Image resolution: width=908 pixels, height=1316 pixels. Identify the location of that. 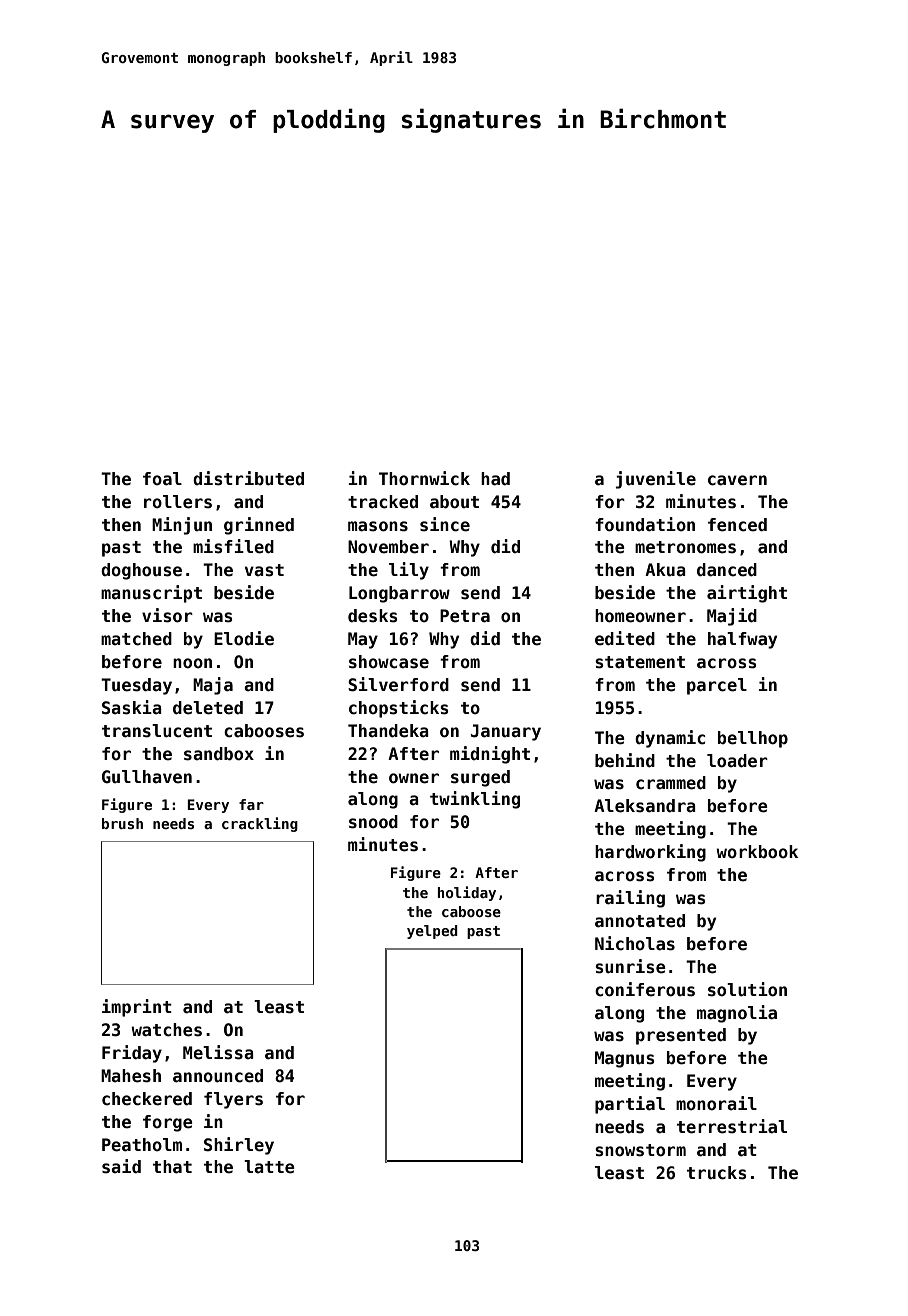
(172, 1167).
